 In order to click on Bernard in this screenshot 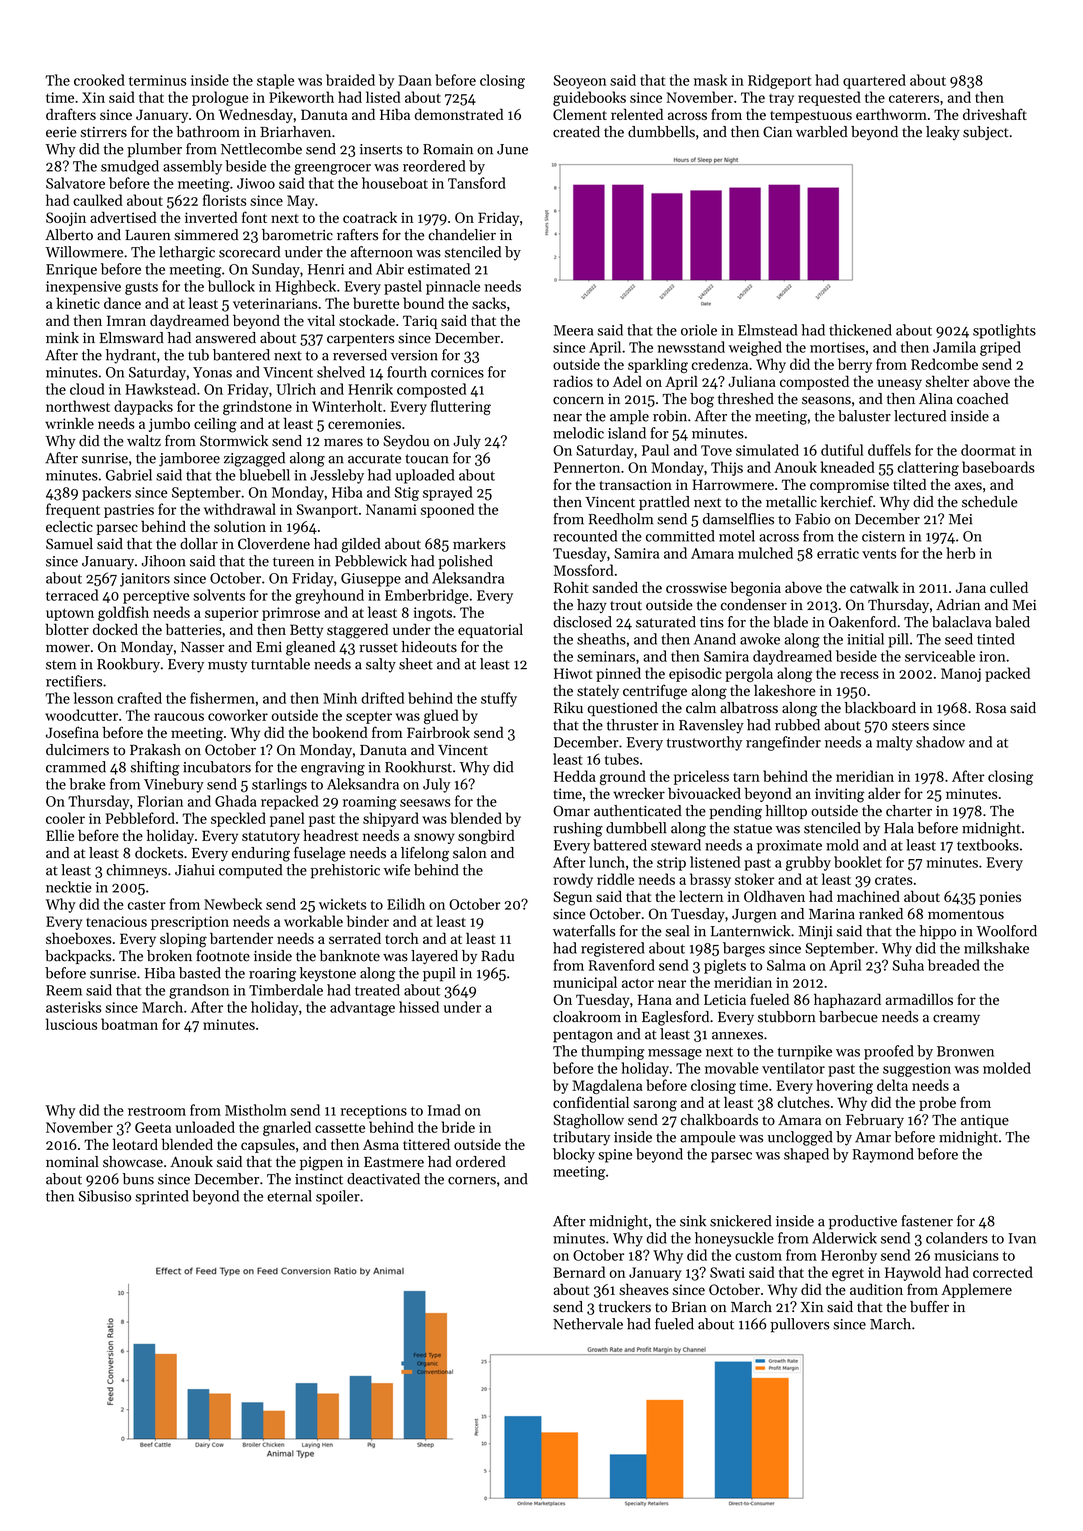, I will do `click(579, 1272)`.
